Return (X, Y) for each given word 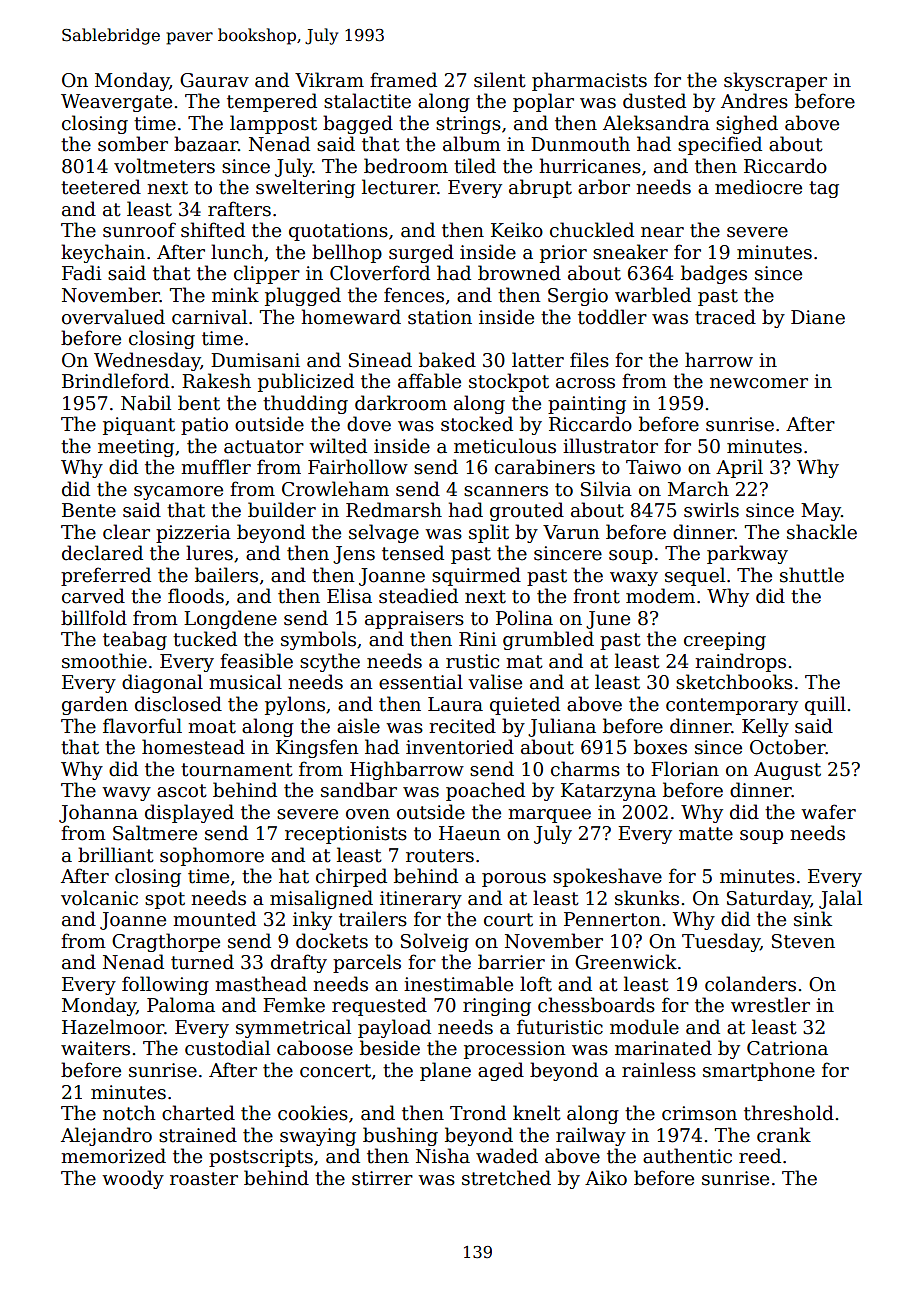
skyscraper (775, 81)
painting (587, 405)
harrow (719, 360)
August (787, 771)
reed (760, 1156)
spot (165, 900)
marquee (549, 816)
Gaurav (214, 80)
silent (500, 80)
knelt (537, 1113)
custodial (227, 1048)
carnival (209, 317)
